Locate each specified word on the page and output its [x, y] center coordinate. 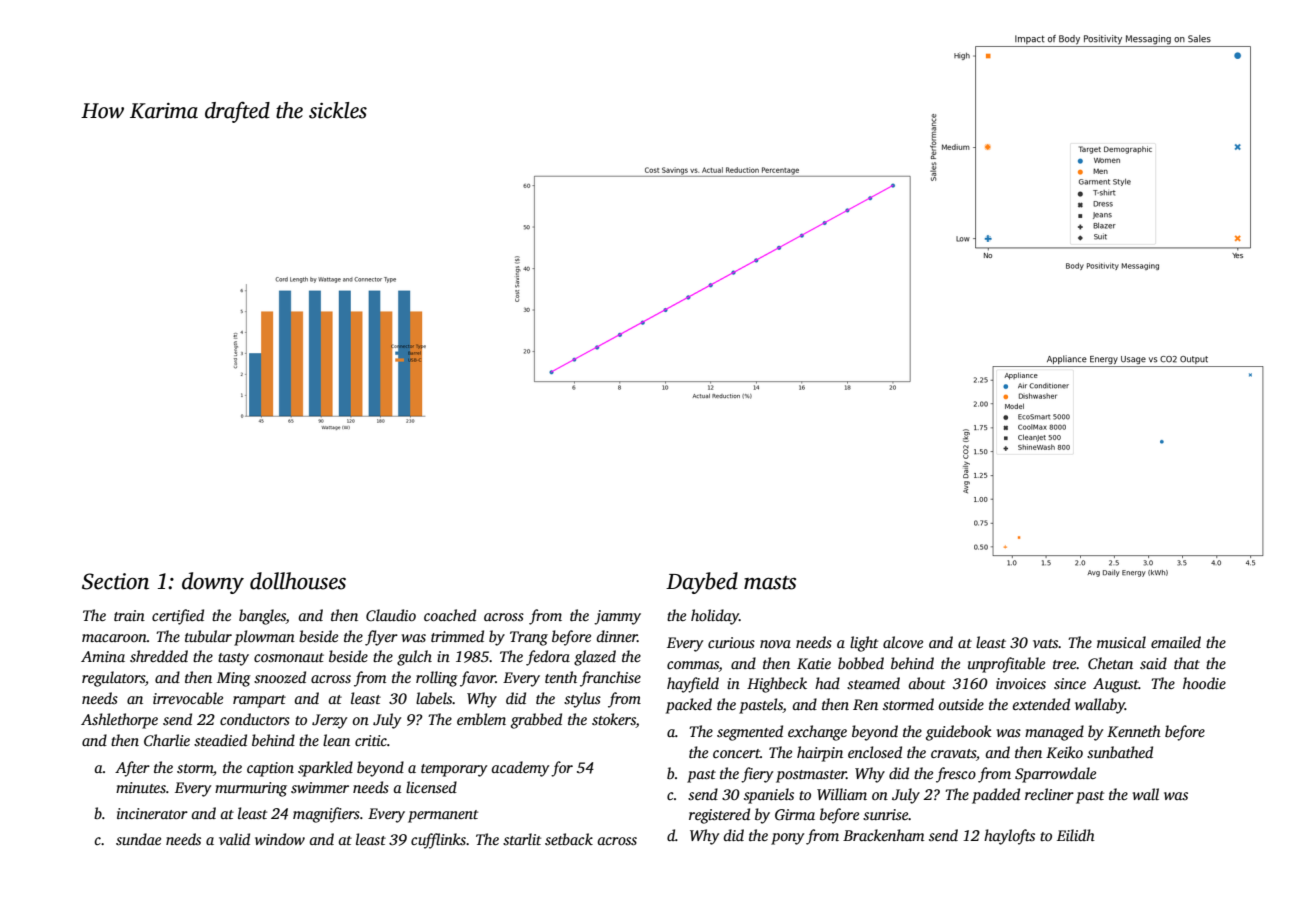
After [132, 769]
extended [1041, 704]
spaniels [769, 796]
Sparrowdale [1055, 775]
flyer [381, 638]
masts [770, 583]
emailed [1176, 642]
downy [213, 583]
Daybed [702, 583]
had [827, 683]
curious [731, 642]
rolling [437, 679]
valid [234, 839]
